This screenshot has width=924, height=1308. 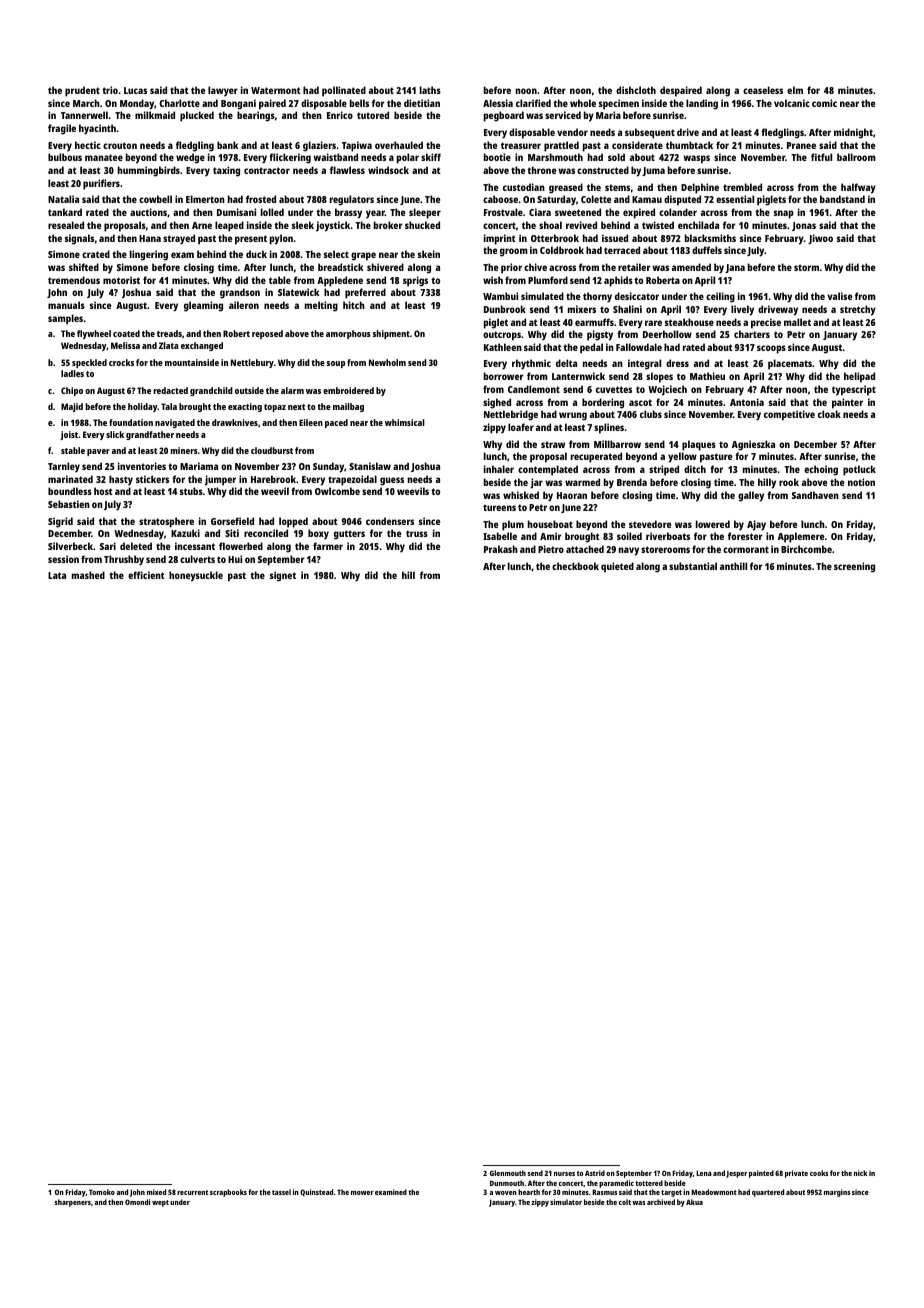 I want to click on margins, so click(x=837, y=1193).
